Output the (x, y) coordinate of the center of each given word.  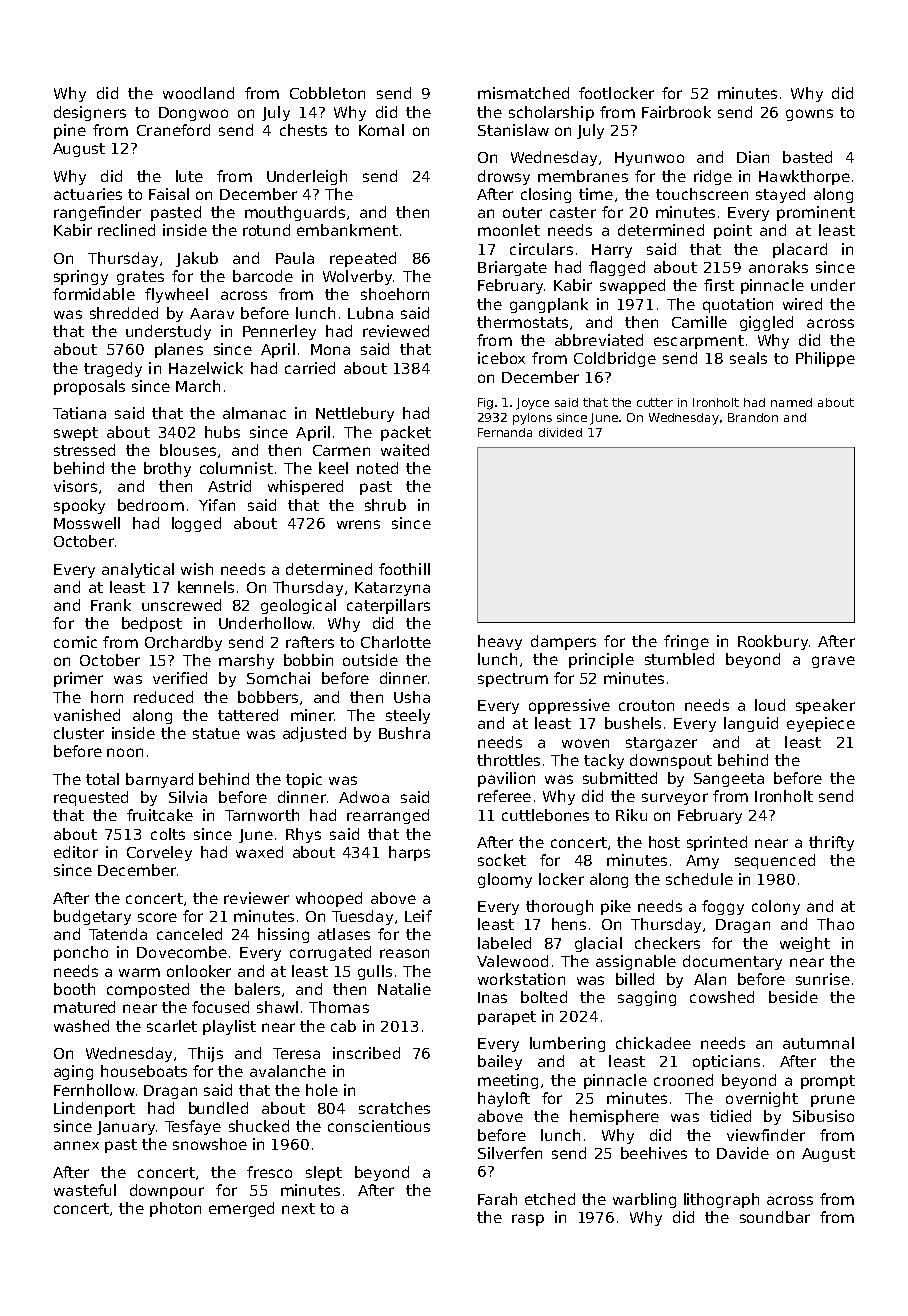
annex (76, 1145)
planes (179, 350)
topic (304, 780)
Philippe (825, 359)
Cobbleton (327, 93)
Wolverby (357, 277)
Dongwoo (193, 114)
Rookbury (773, 642)
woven (585, 743)
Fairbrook (676, 112)
